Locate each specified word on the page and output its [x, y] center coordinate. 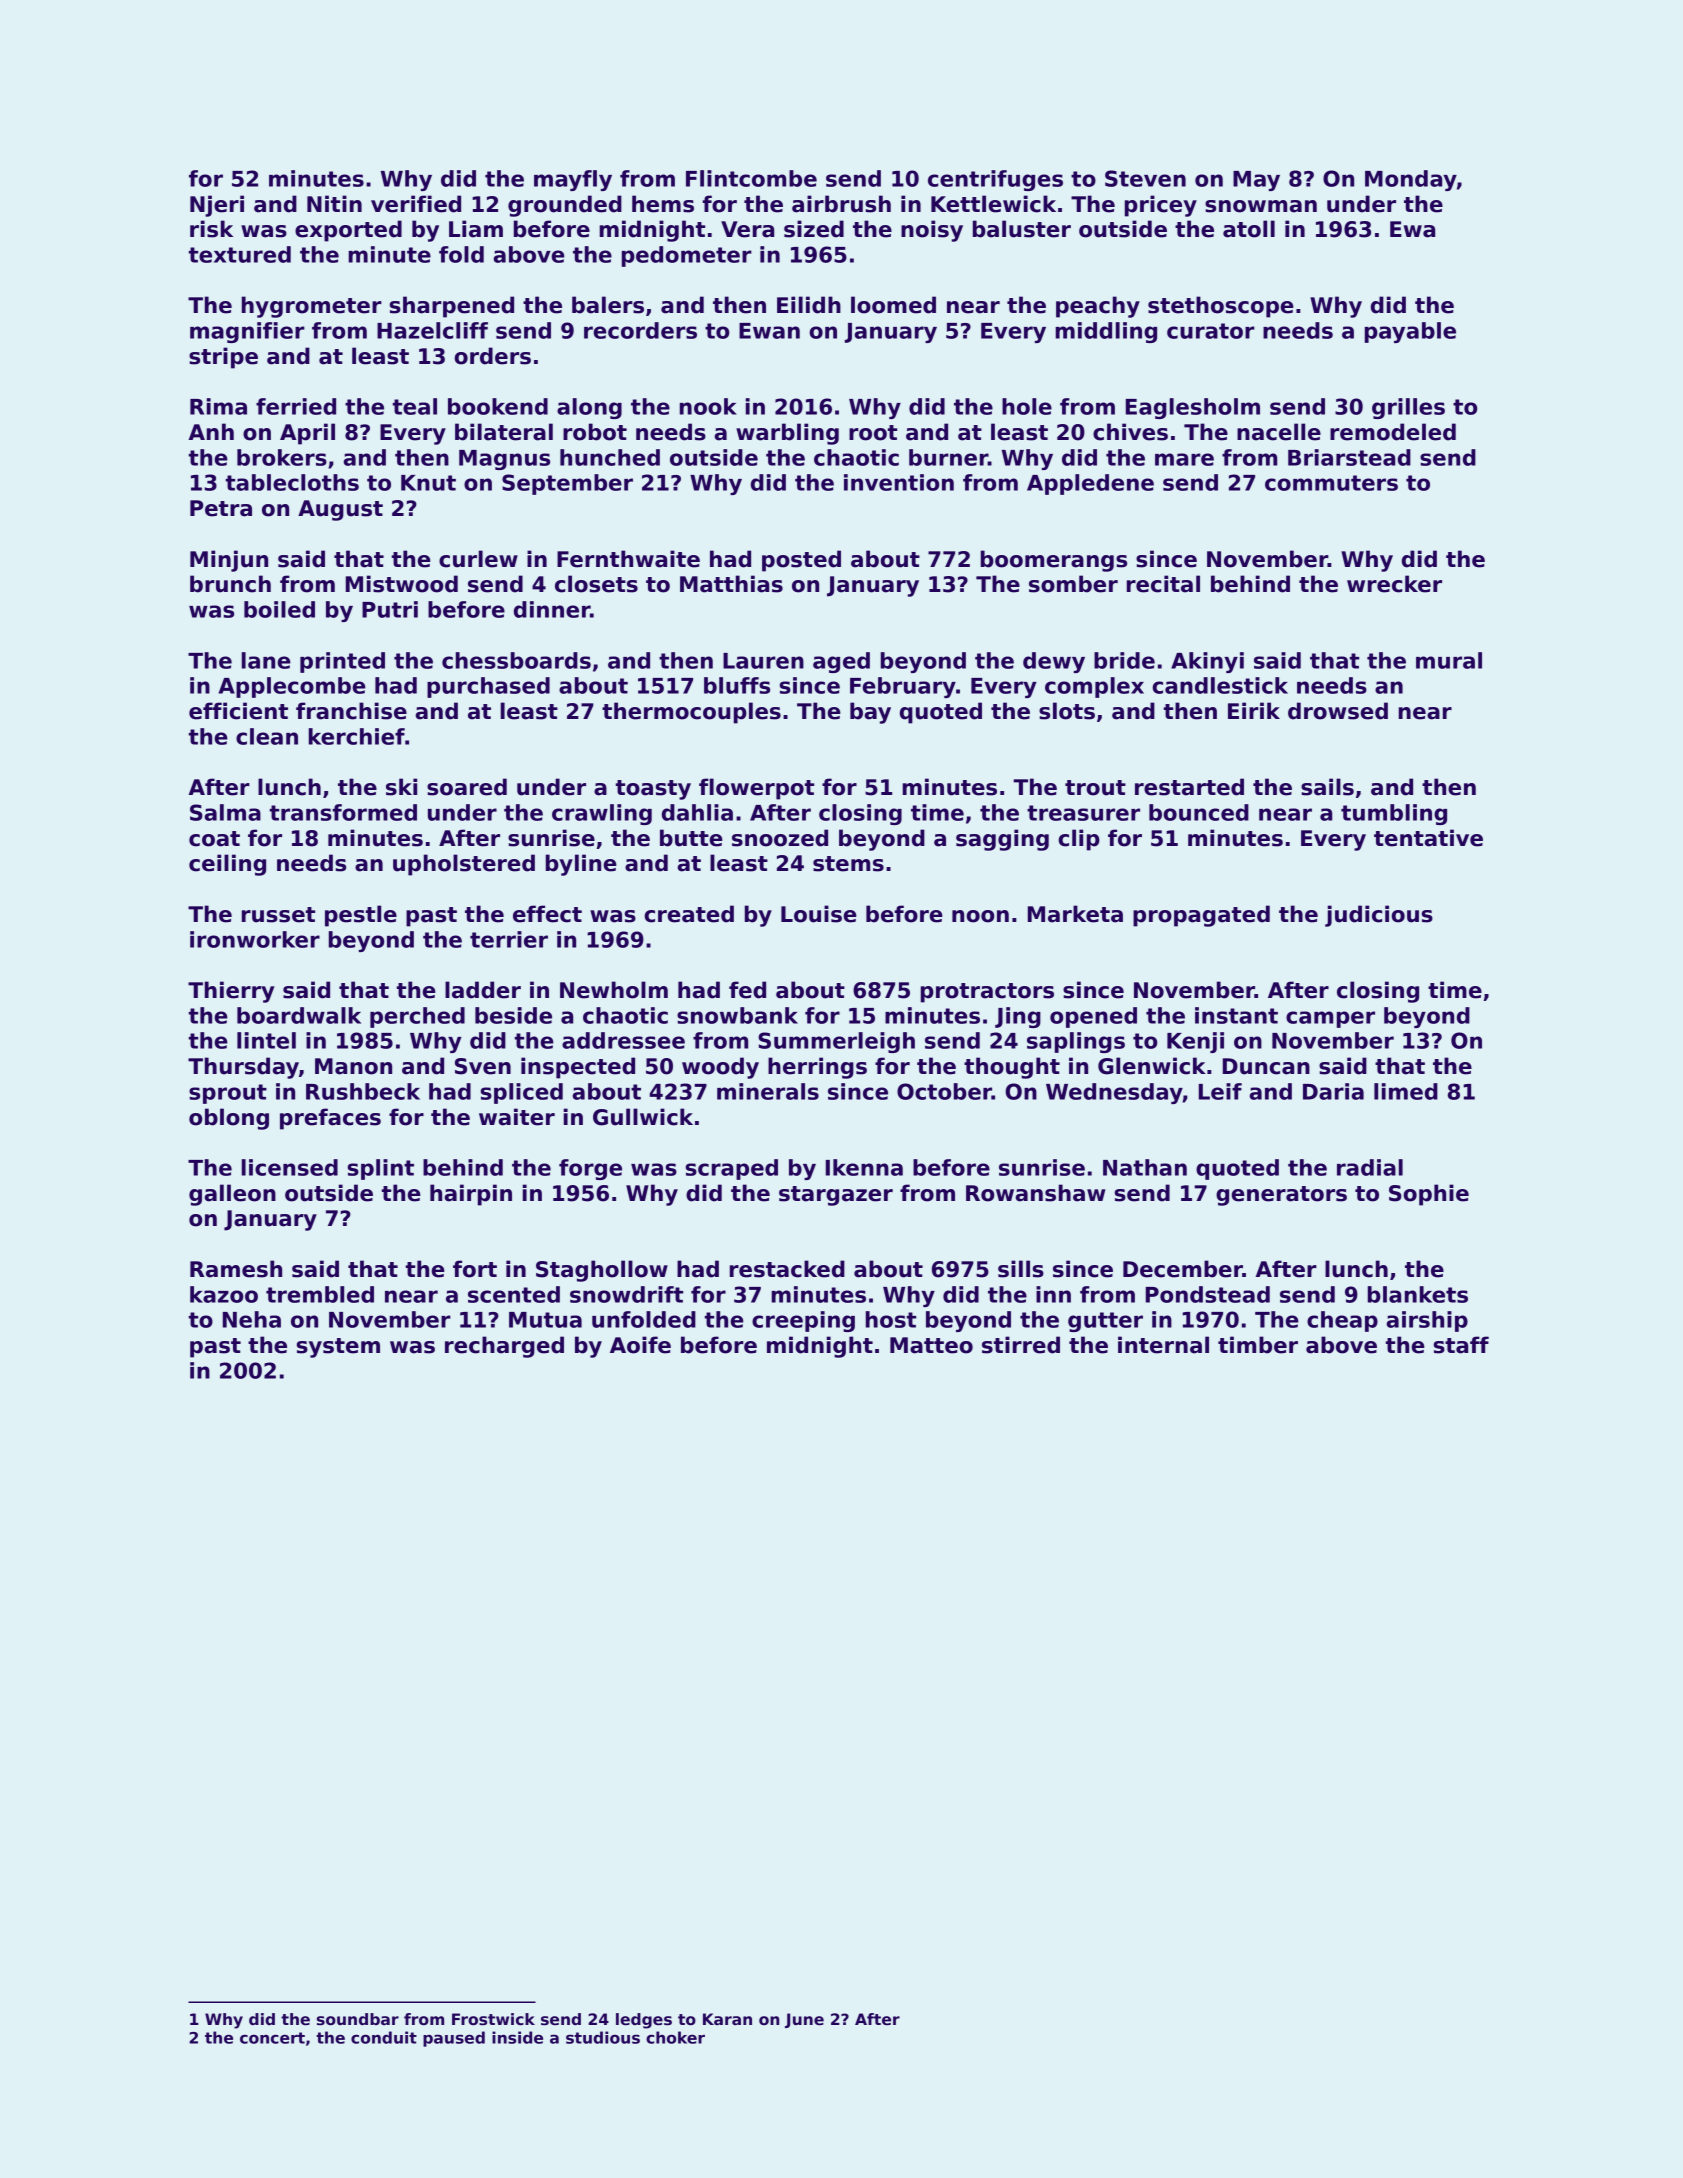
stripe [223, 358]
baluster [1022, 229]
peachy [1098, 307]
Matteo [931, 1345]
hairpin [471, 1195]
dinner [552, 609]
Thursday [243, 1068]
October [944, 1091]
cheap [1342, 1321]
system [338, 1348]
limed [1406, 1091]
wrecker [1394, 584]
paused [454, 2039]
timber [1258, 1345]
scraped [732, 1169]
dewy [1054, 662]
